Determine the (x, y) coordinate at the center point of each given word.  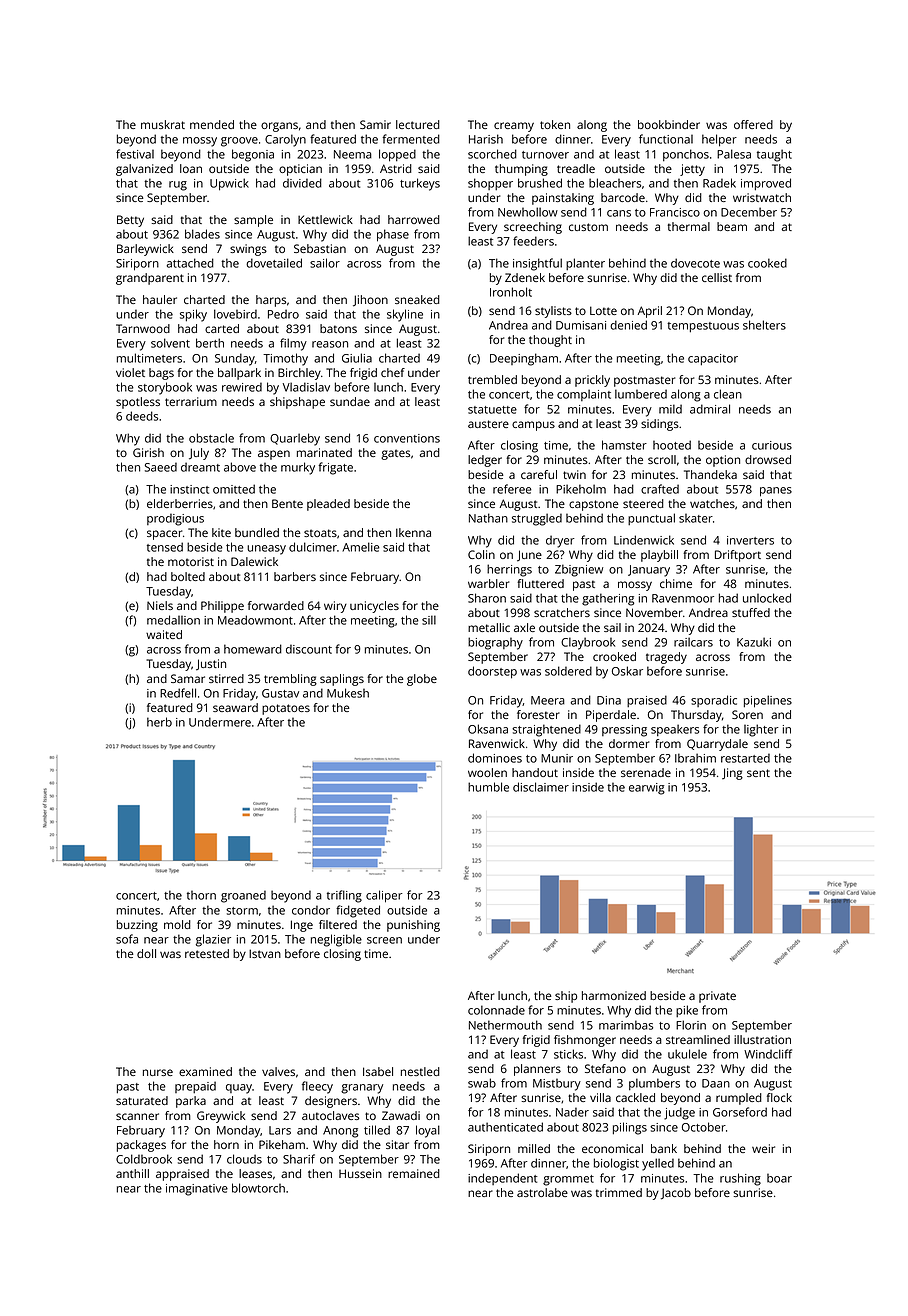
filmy (293, 344)
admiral (710, 409)
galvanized (144, 170)
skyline (405, 315)
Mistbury (557, 1084)
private (717, 997)
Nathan (488, 518)
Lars (280, 1130)
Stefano (605, 1068)
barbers (295, 576)
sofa (127, 939)
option (723, 461)
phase (393, 235)
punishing (413, 926)
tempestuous (703, 327)
